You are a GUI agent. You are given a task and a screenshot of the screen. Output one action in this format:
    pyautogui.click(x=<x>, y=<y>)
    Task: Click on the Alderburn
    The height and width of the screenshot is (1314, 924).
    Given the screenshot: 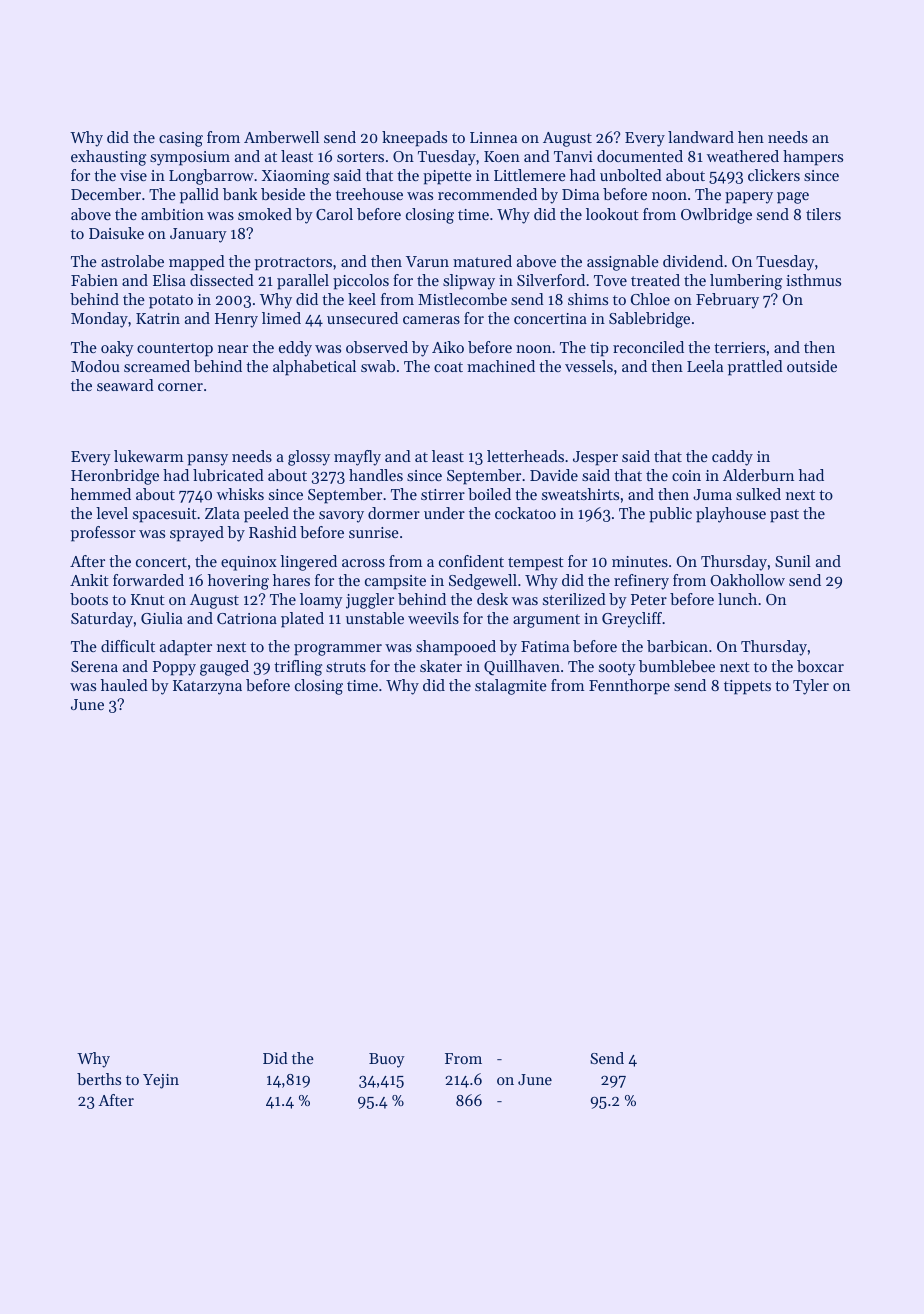 What is the action you would take?
    pyautogui.click(x=758, y=475)
